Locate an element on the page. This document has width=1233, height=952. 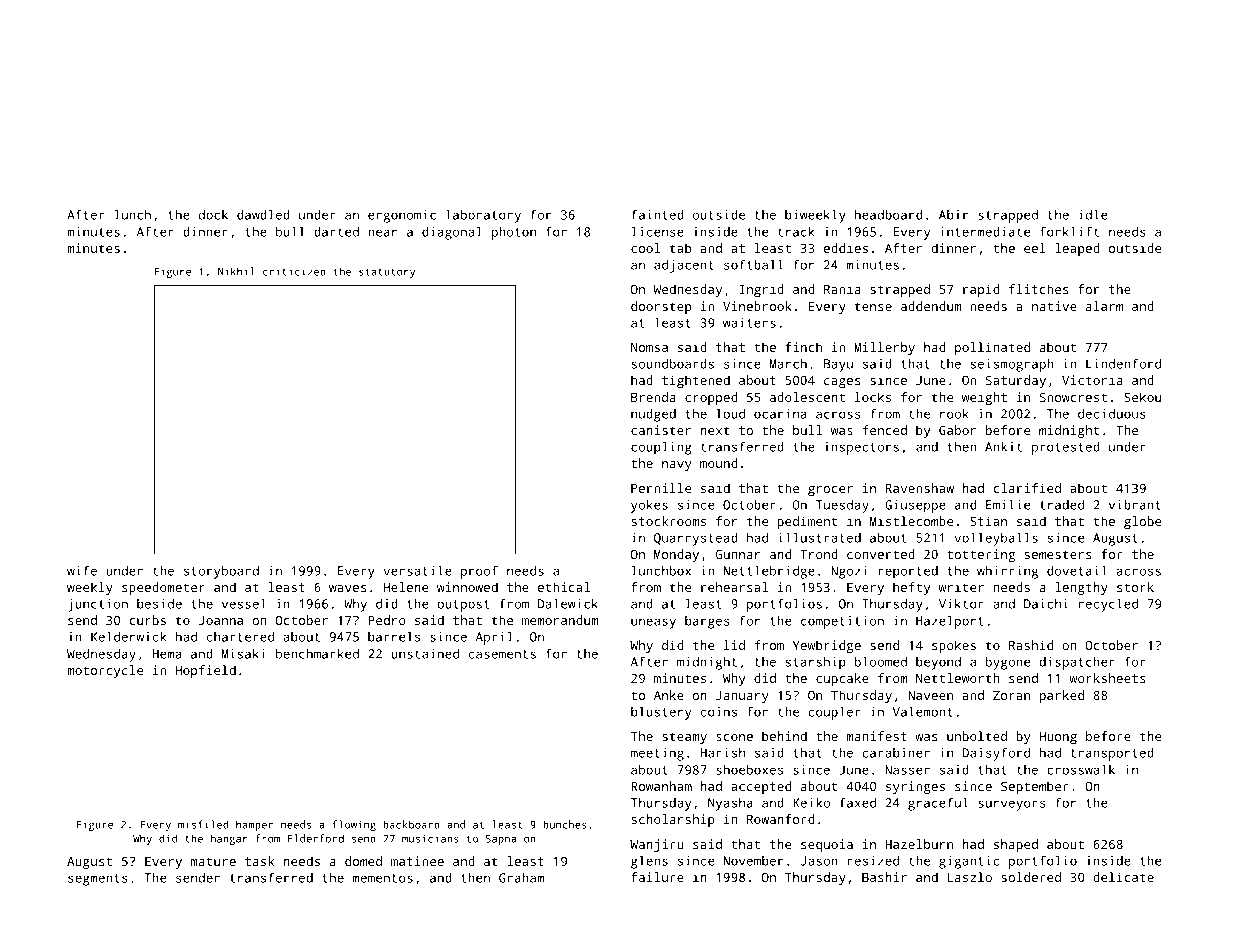
September is located at coordinates (1035, 787).
